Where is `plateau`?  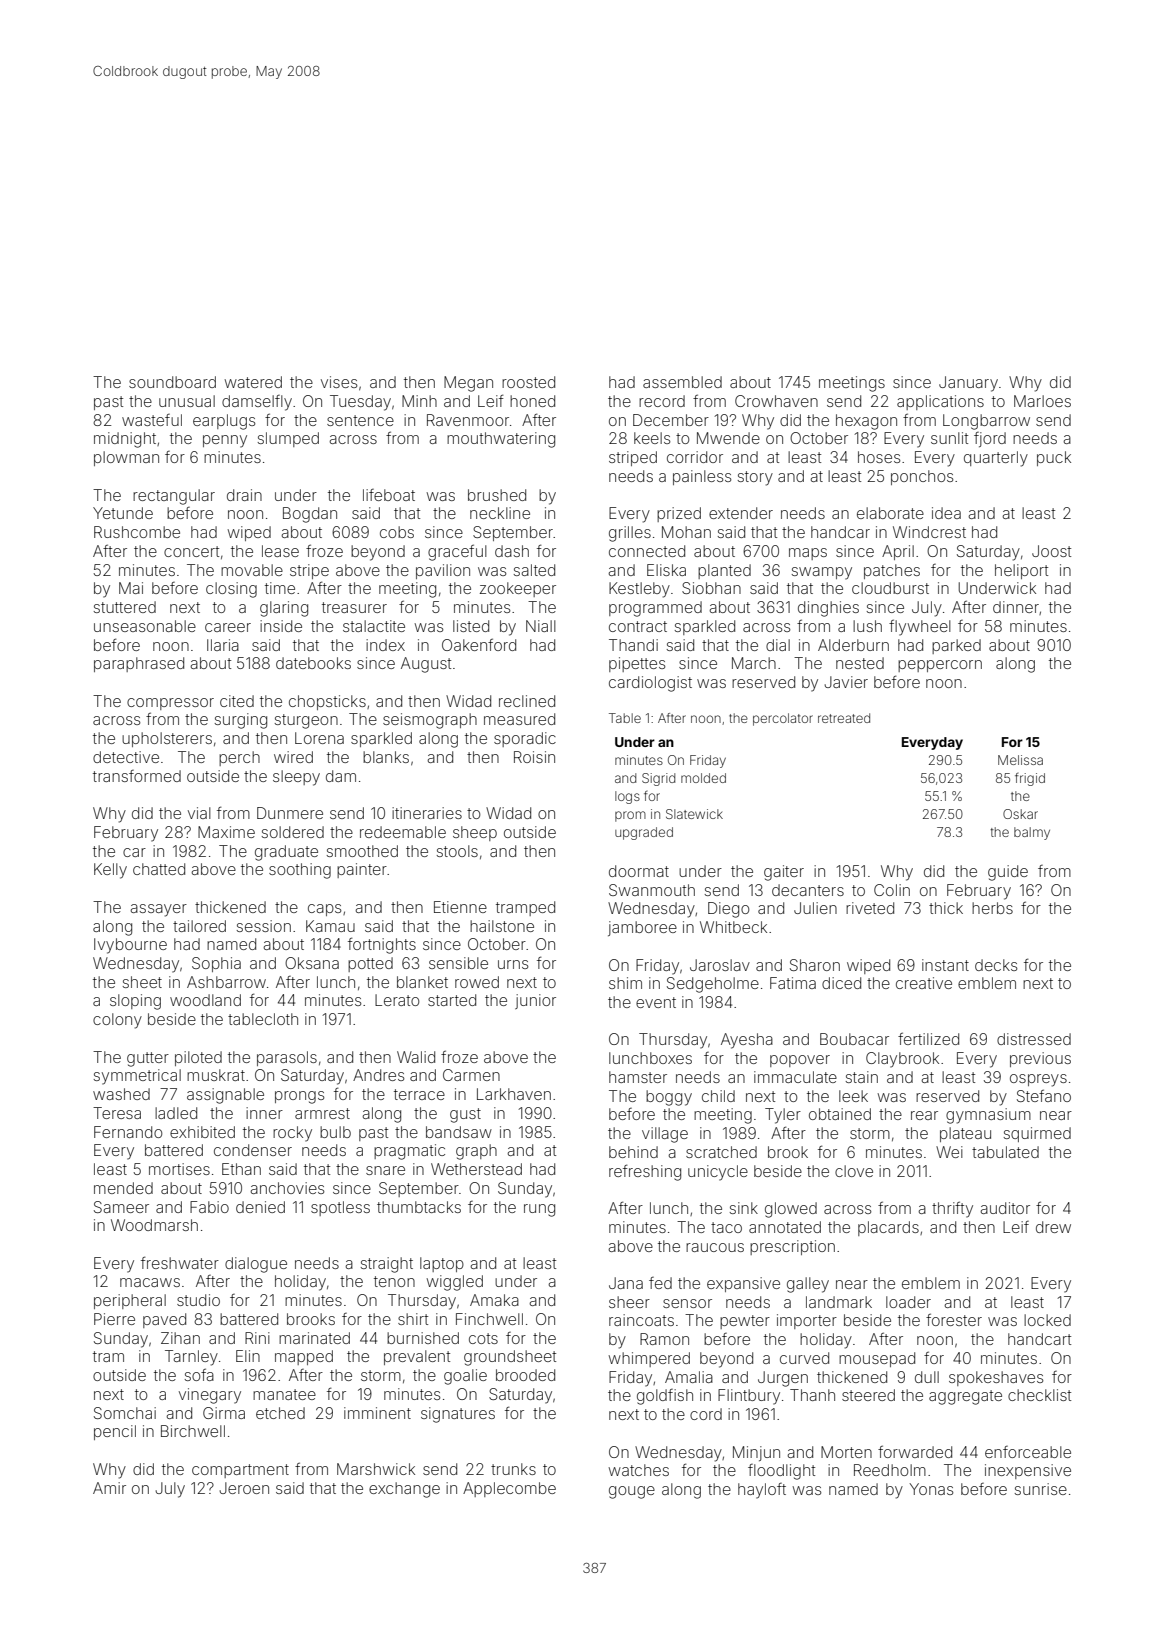 plateau is located at coordinates (965, 1134).
